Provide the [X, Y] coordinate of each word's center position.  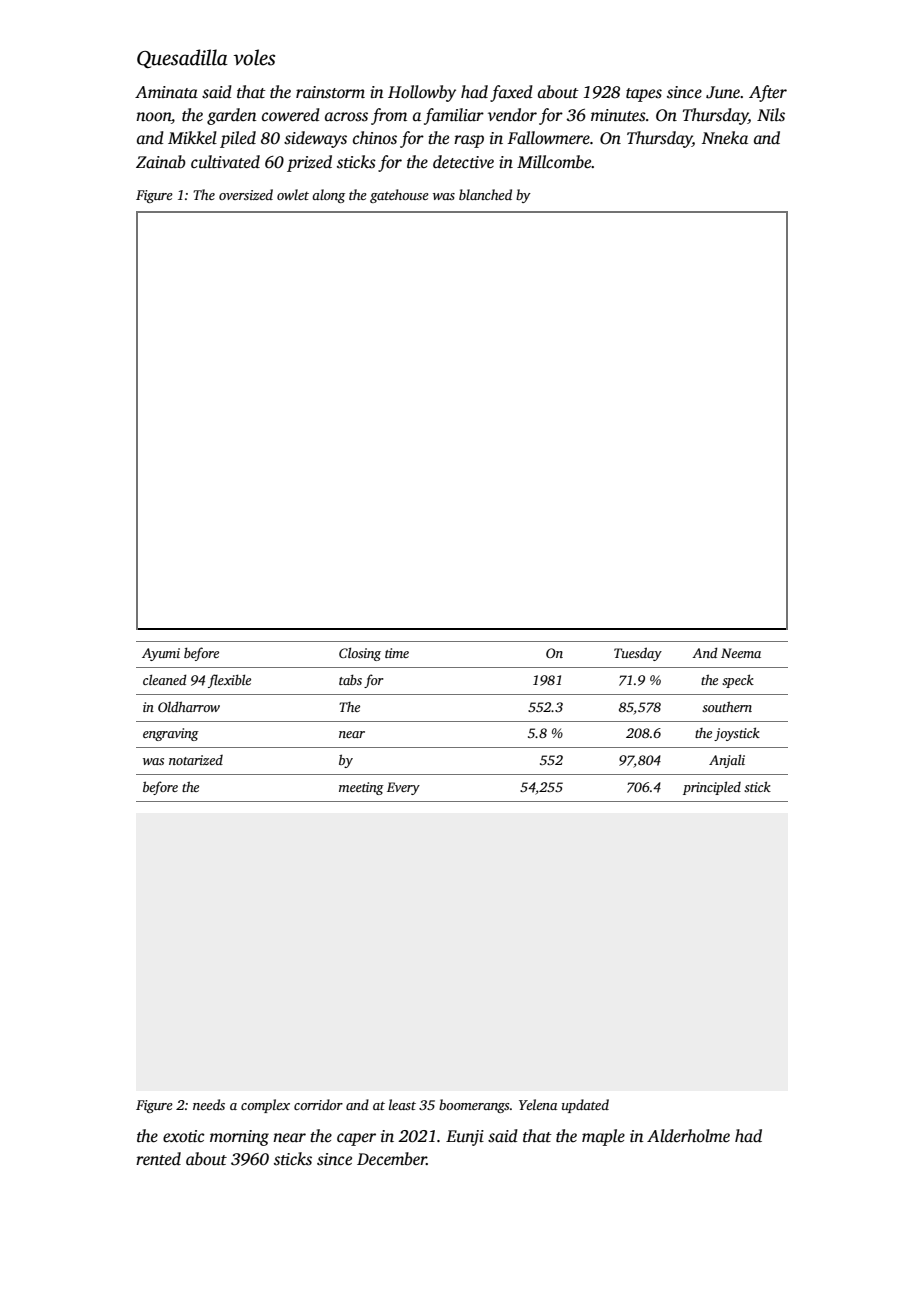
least [402, 1104]
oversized [246, 194]
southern [727, 706]
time [397, 653]
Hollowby [422, 93]
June [723, 92]
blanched [485, 194]
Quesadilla [182, 58]
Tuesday [638, 654]
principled [712, 788]
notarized [196, 760]
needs [209, 1104]
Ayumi [161, 654]
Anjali [727, 761]
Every [403, 788]
